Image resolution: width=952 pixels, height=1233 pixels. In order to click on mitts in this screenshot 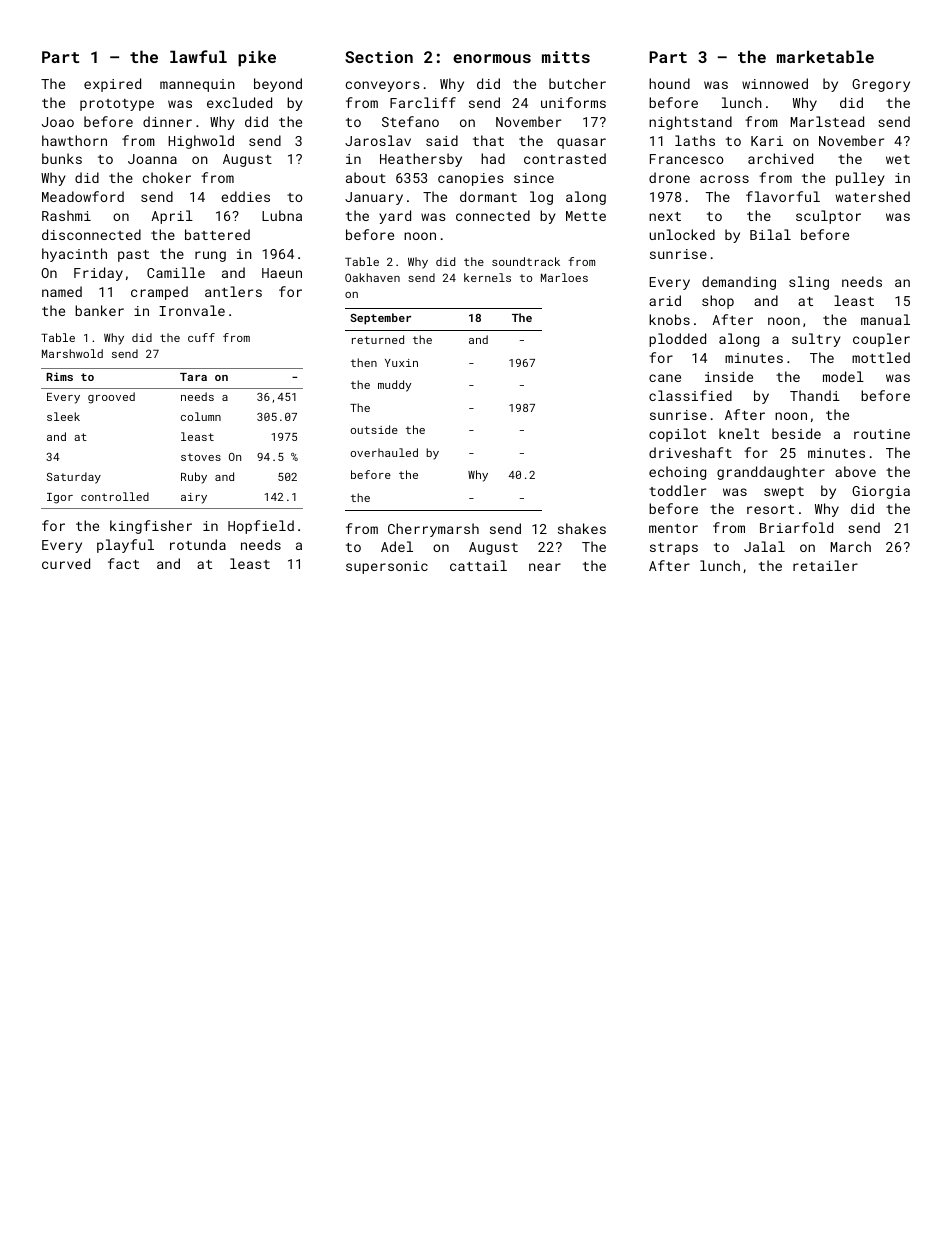, I will do `click(566, 57)`.
